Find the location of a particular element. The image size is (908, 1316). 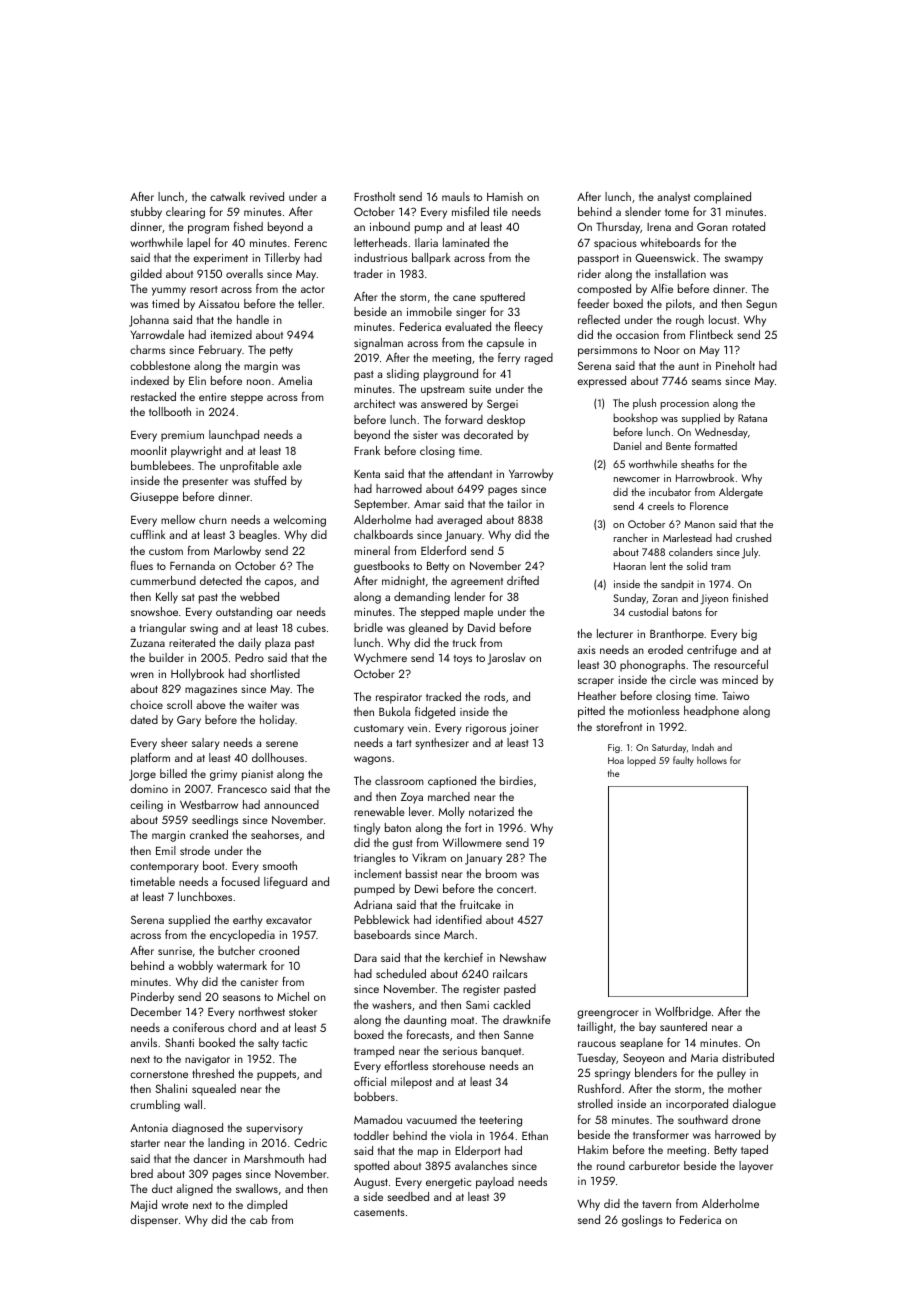

complained is located at coordinates (722, 198).
